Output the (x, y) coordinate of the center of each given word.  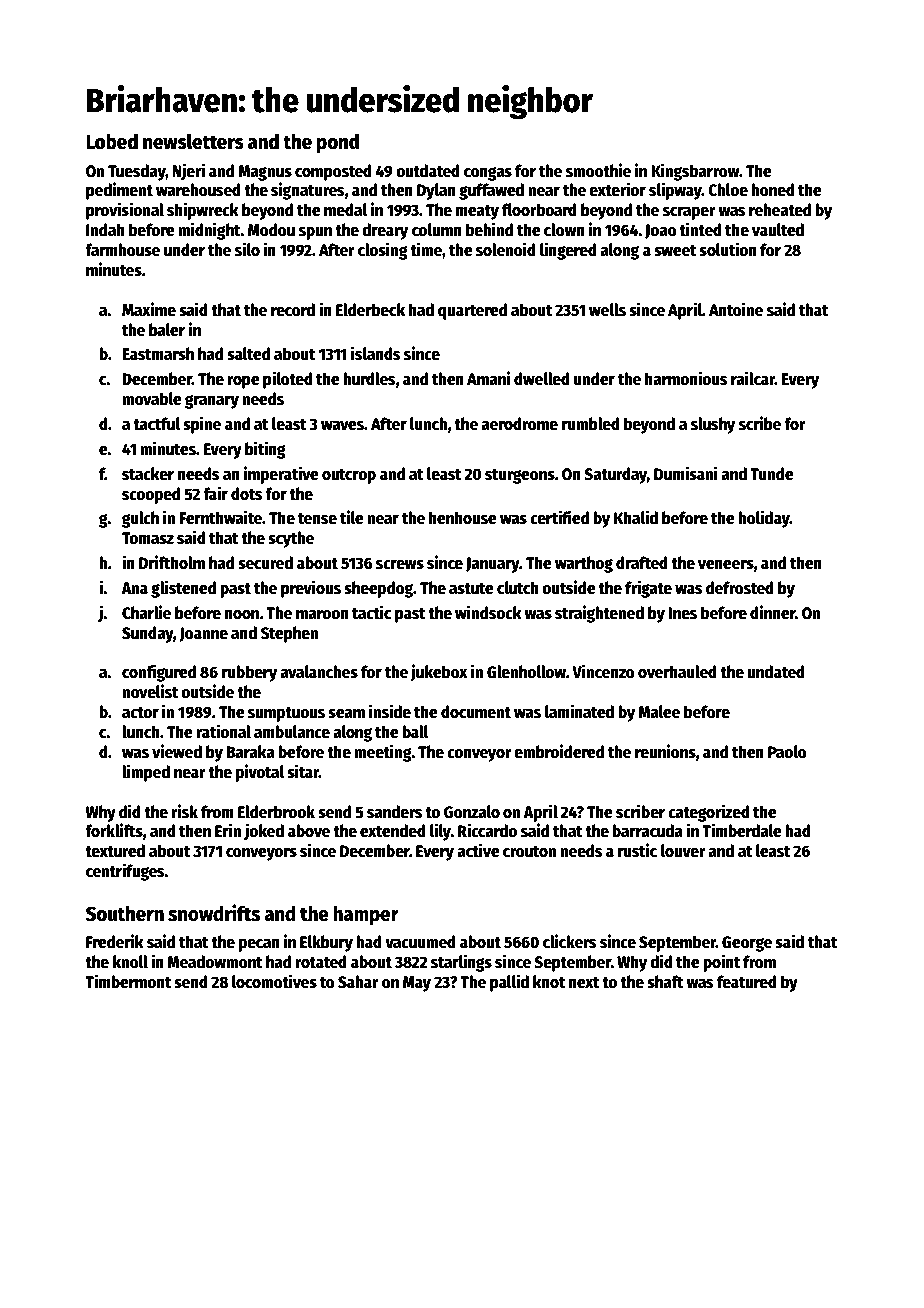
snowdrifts (214, 913)
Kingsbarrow (695, 172)
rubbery (249, 673)
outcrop (349, 476)
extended (393, 831)
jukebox (439, 673)
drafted (642, 563)
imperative (281, 475)
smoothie (598, 170)
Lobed (112, 141)
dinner (772, 612)
